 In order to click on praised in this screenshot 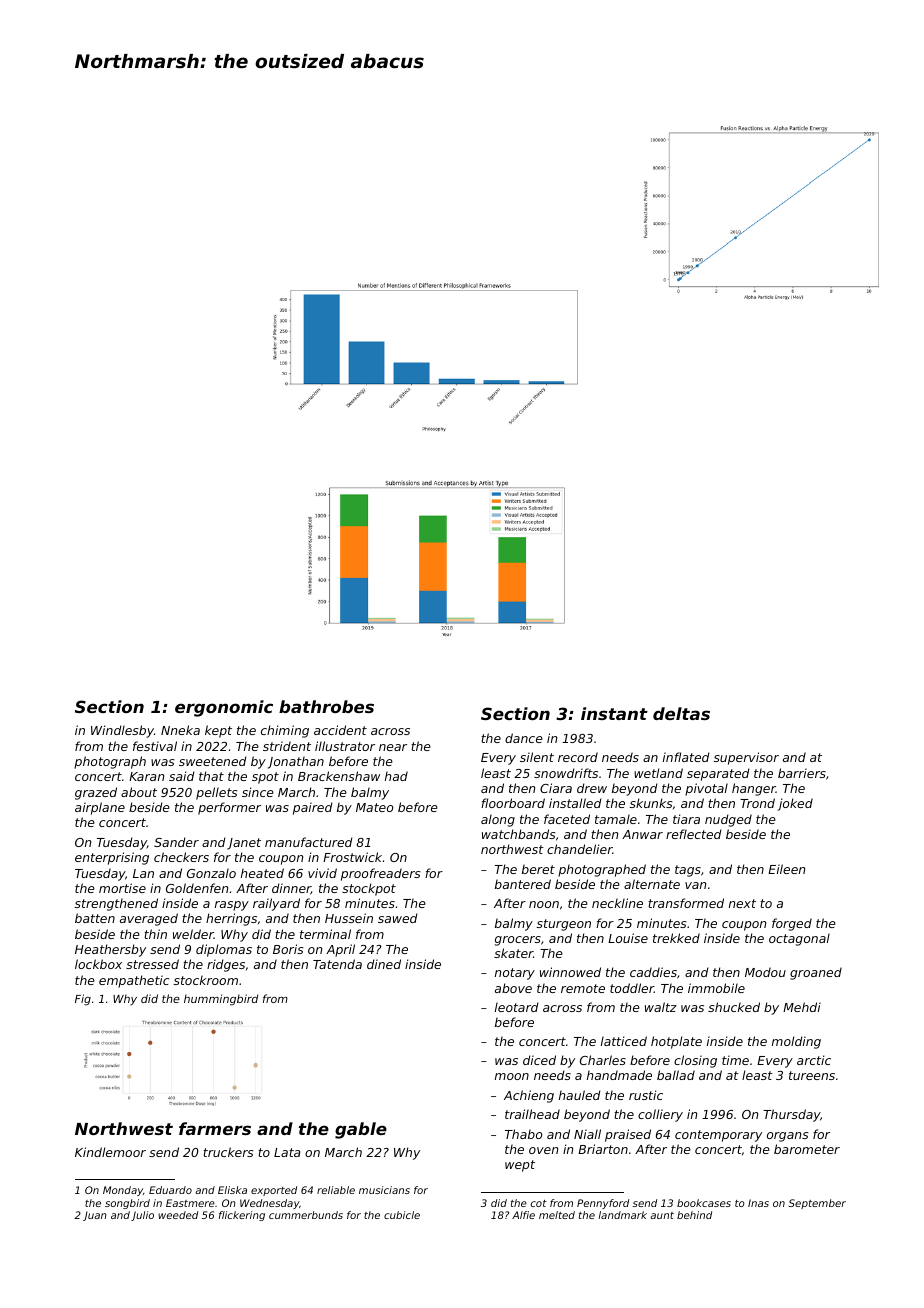, I will do `click(628, 1135)`.
